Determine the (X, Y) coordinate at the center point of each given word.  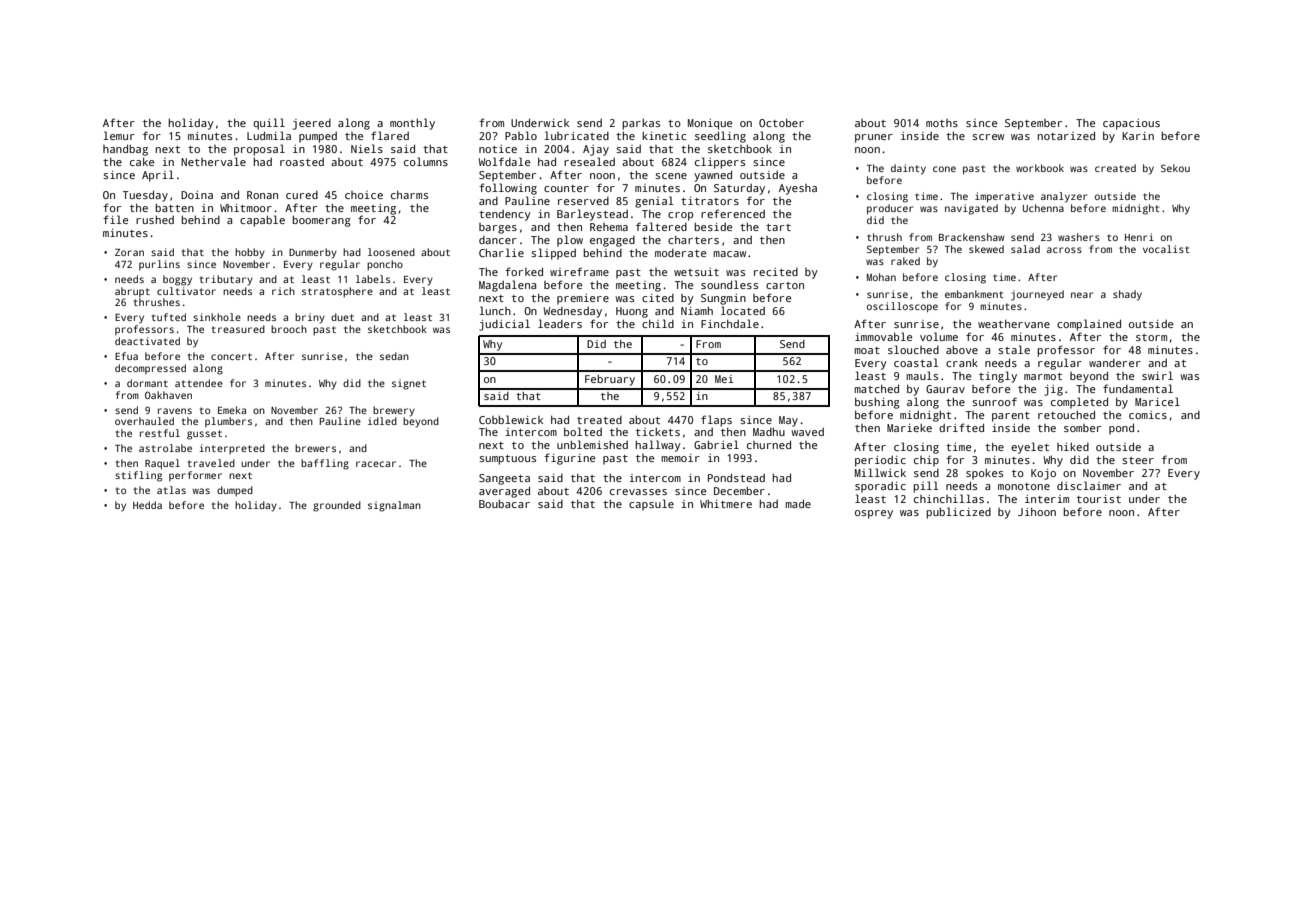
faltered (661, 226)
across (1064, 250)
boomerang (321, 221)
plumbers (228, 422)
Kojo (1043, 474)
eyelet (1030, 448)
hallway (658, 446)
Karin (1138, 136)
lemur (119, 135)
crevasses (638, 492)
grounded (337, 506)
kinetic (664, 136)
